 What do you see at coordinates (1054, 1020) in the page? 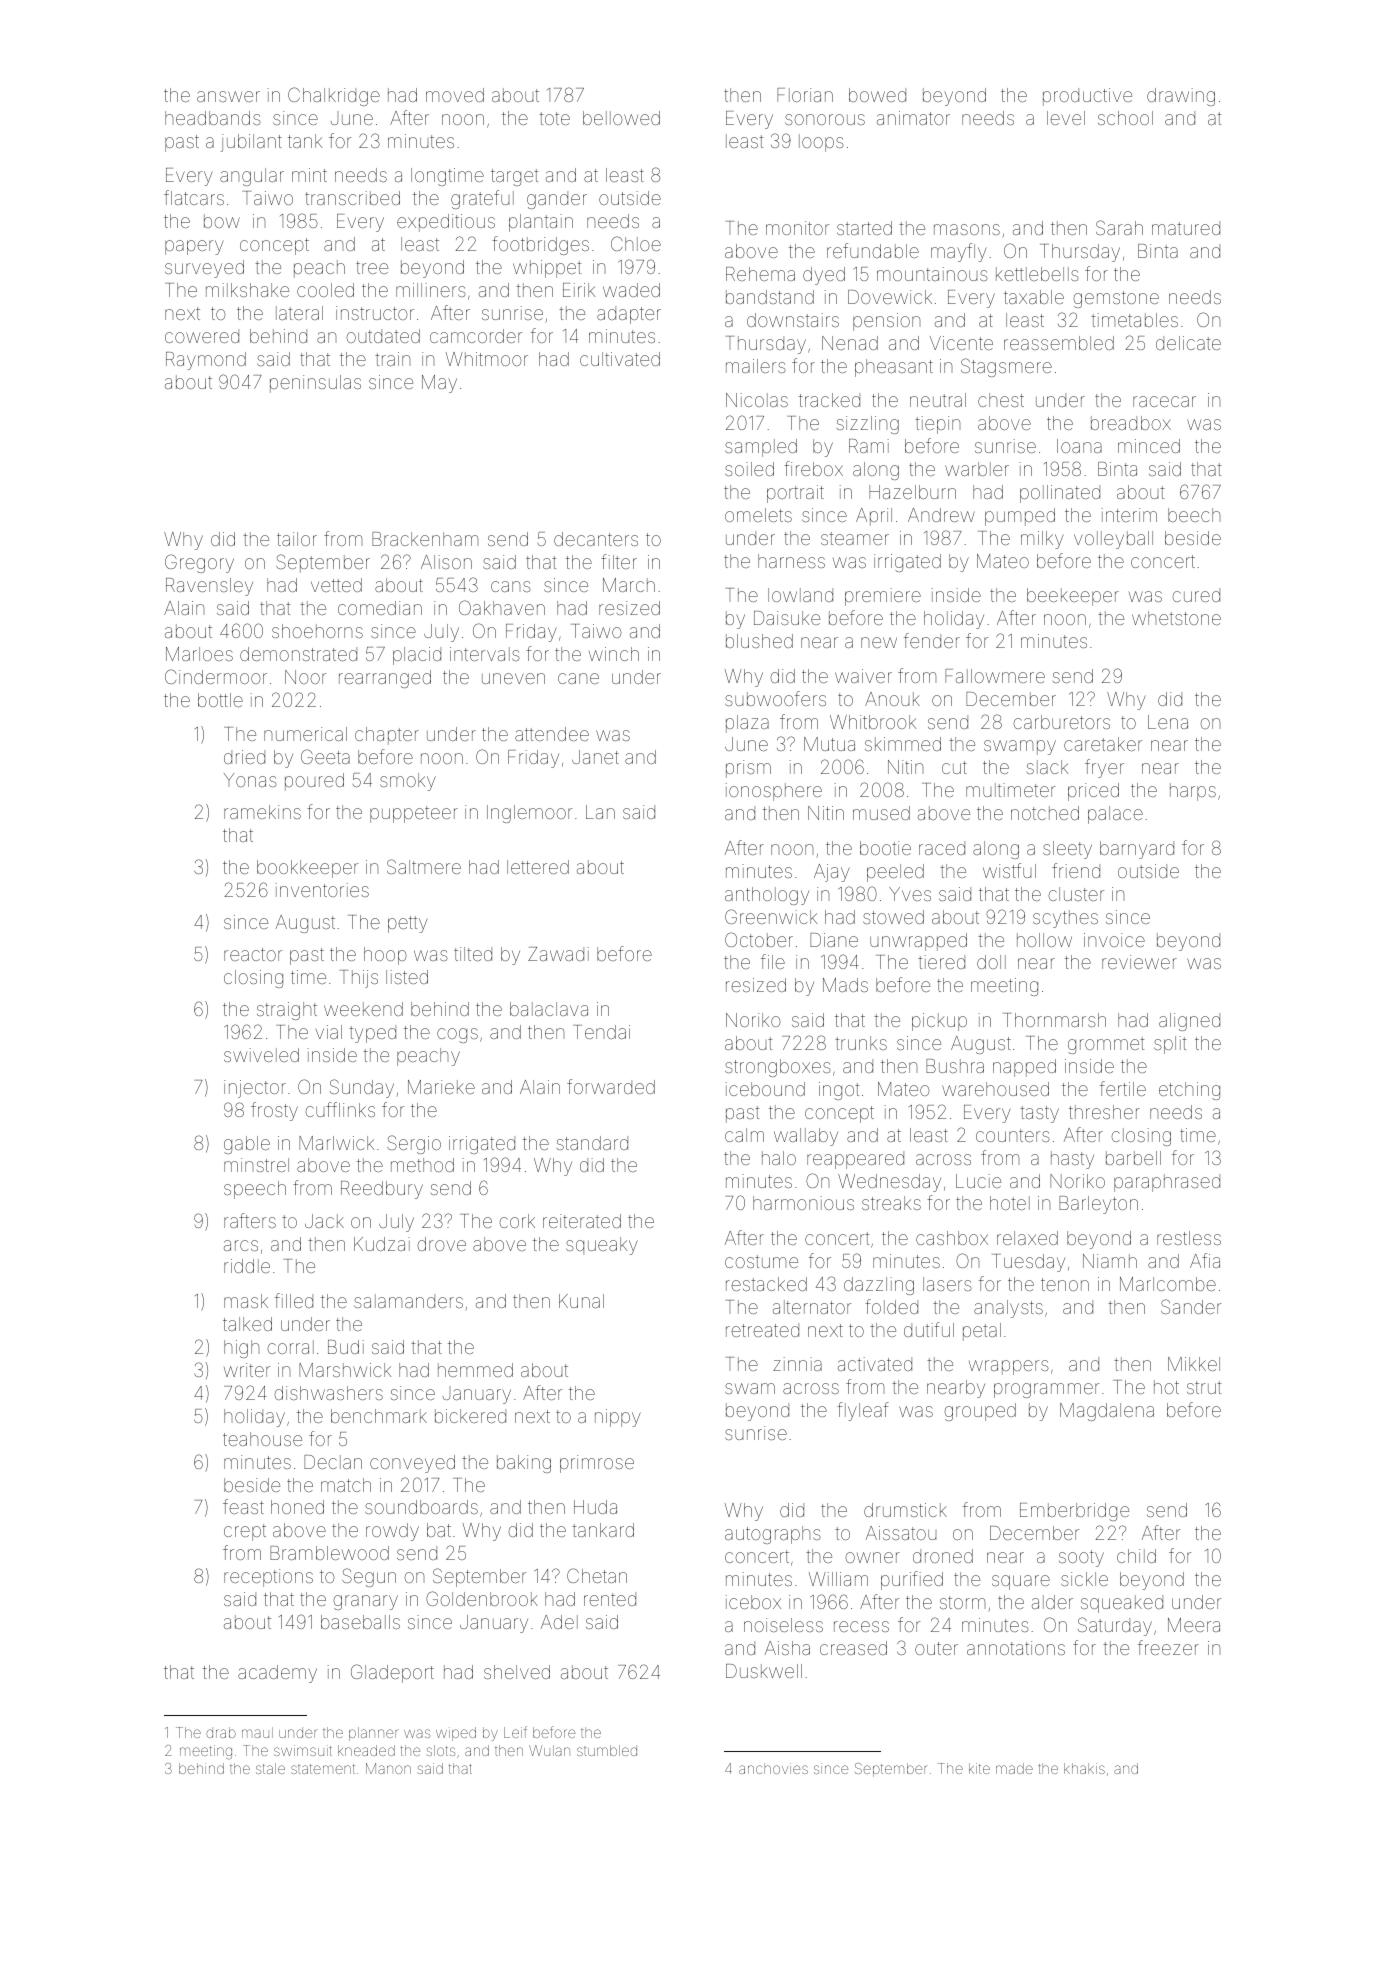
I see `Thornmarsh` at bounding box center [1054, 1020].
